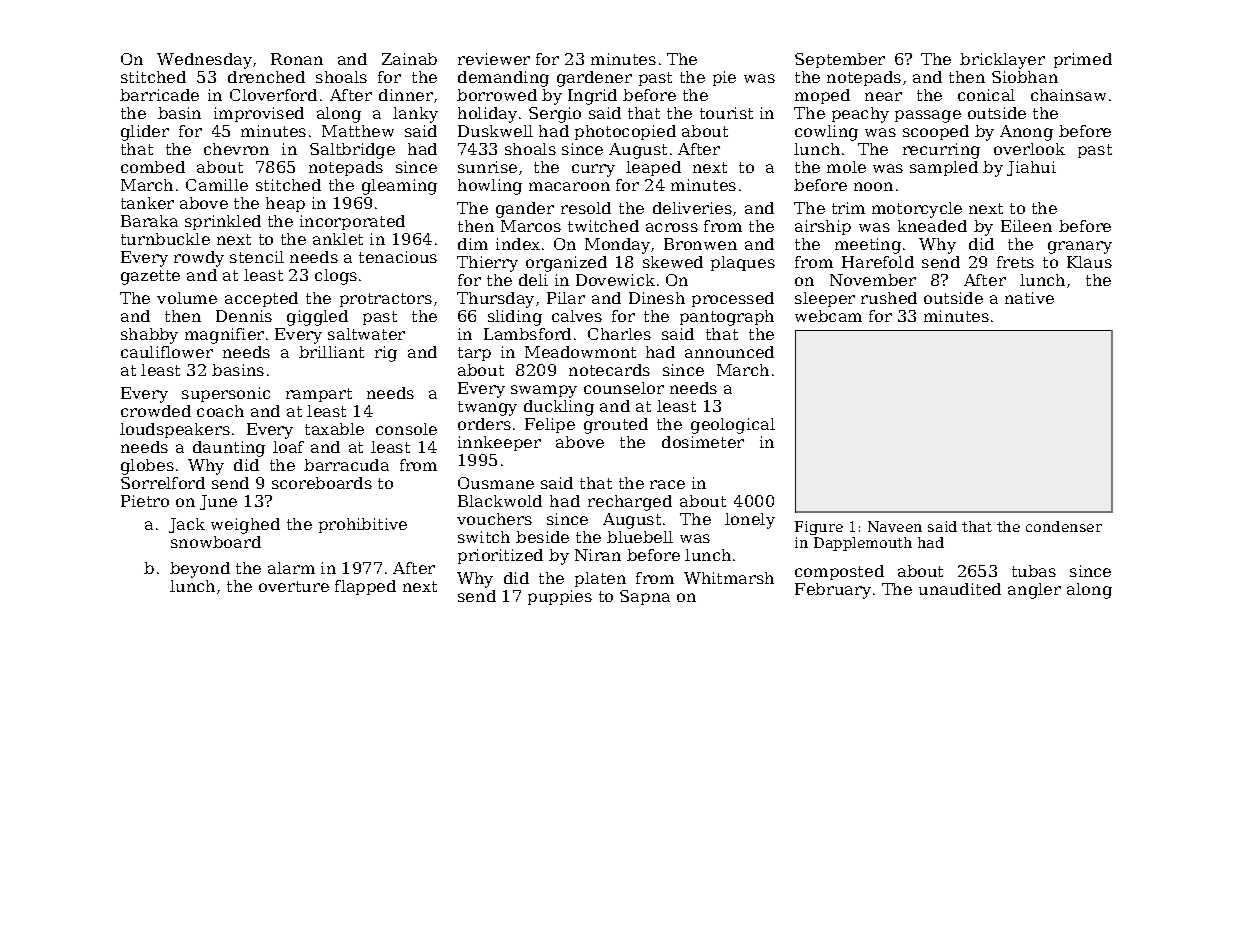  Describe the element at coordinates (840, 60) in the page. I see `September` at that location.
